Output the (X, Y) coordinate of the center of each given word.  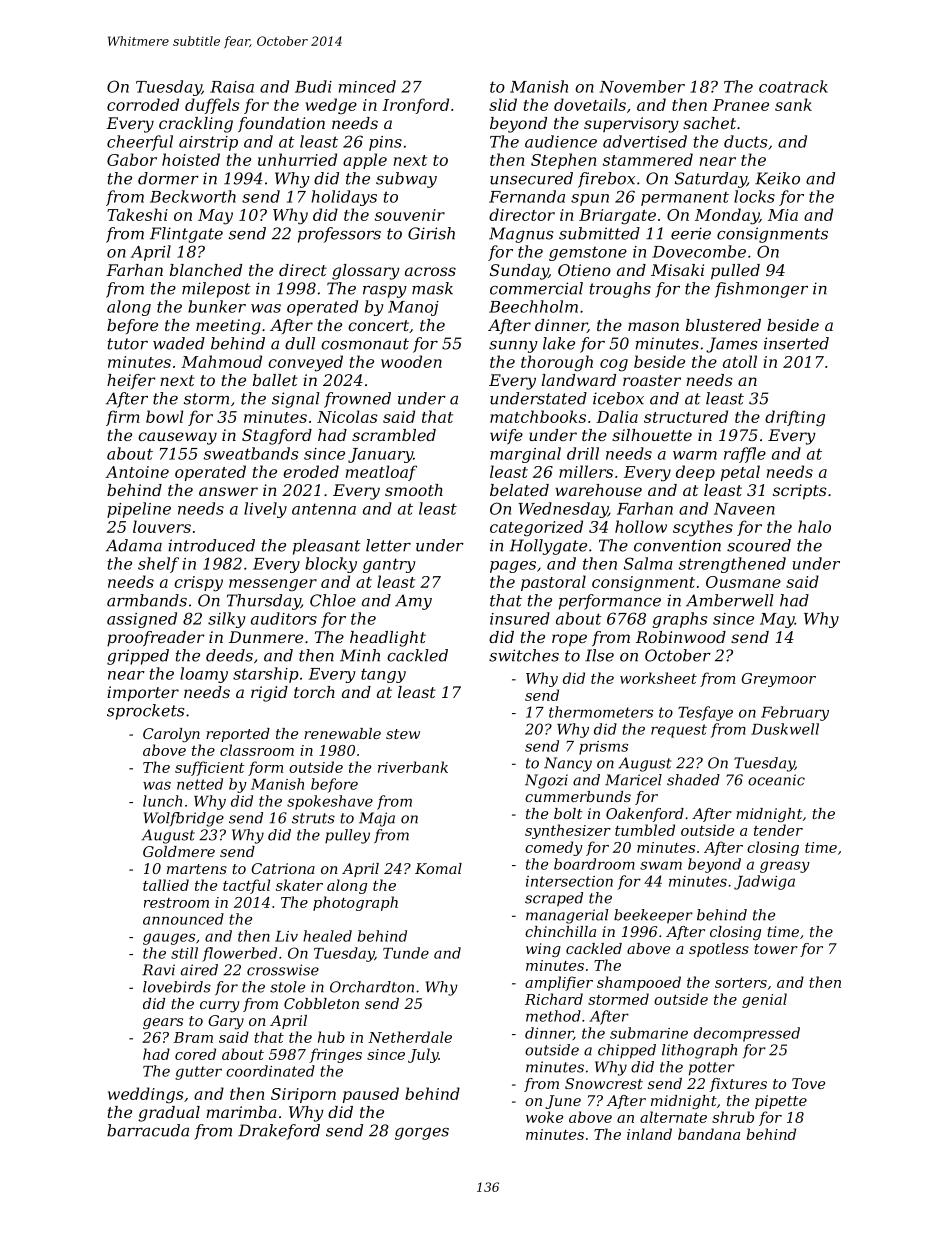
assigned (142, 620)
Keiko (777, 178)
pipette (781, 1102)
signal (296, 400)
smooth (414, 490)
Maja (377, 819)
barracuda (148, 1130)
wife (506, 436)
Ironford (415, 106)
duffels (212, 106)
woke (544, 1117)
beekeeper (653, 916)
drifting (795, 418)
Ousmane (743, 582)
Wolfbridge (184, 819)
